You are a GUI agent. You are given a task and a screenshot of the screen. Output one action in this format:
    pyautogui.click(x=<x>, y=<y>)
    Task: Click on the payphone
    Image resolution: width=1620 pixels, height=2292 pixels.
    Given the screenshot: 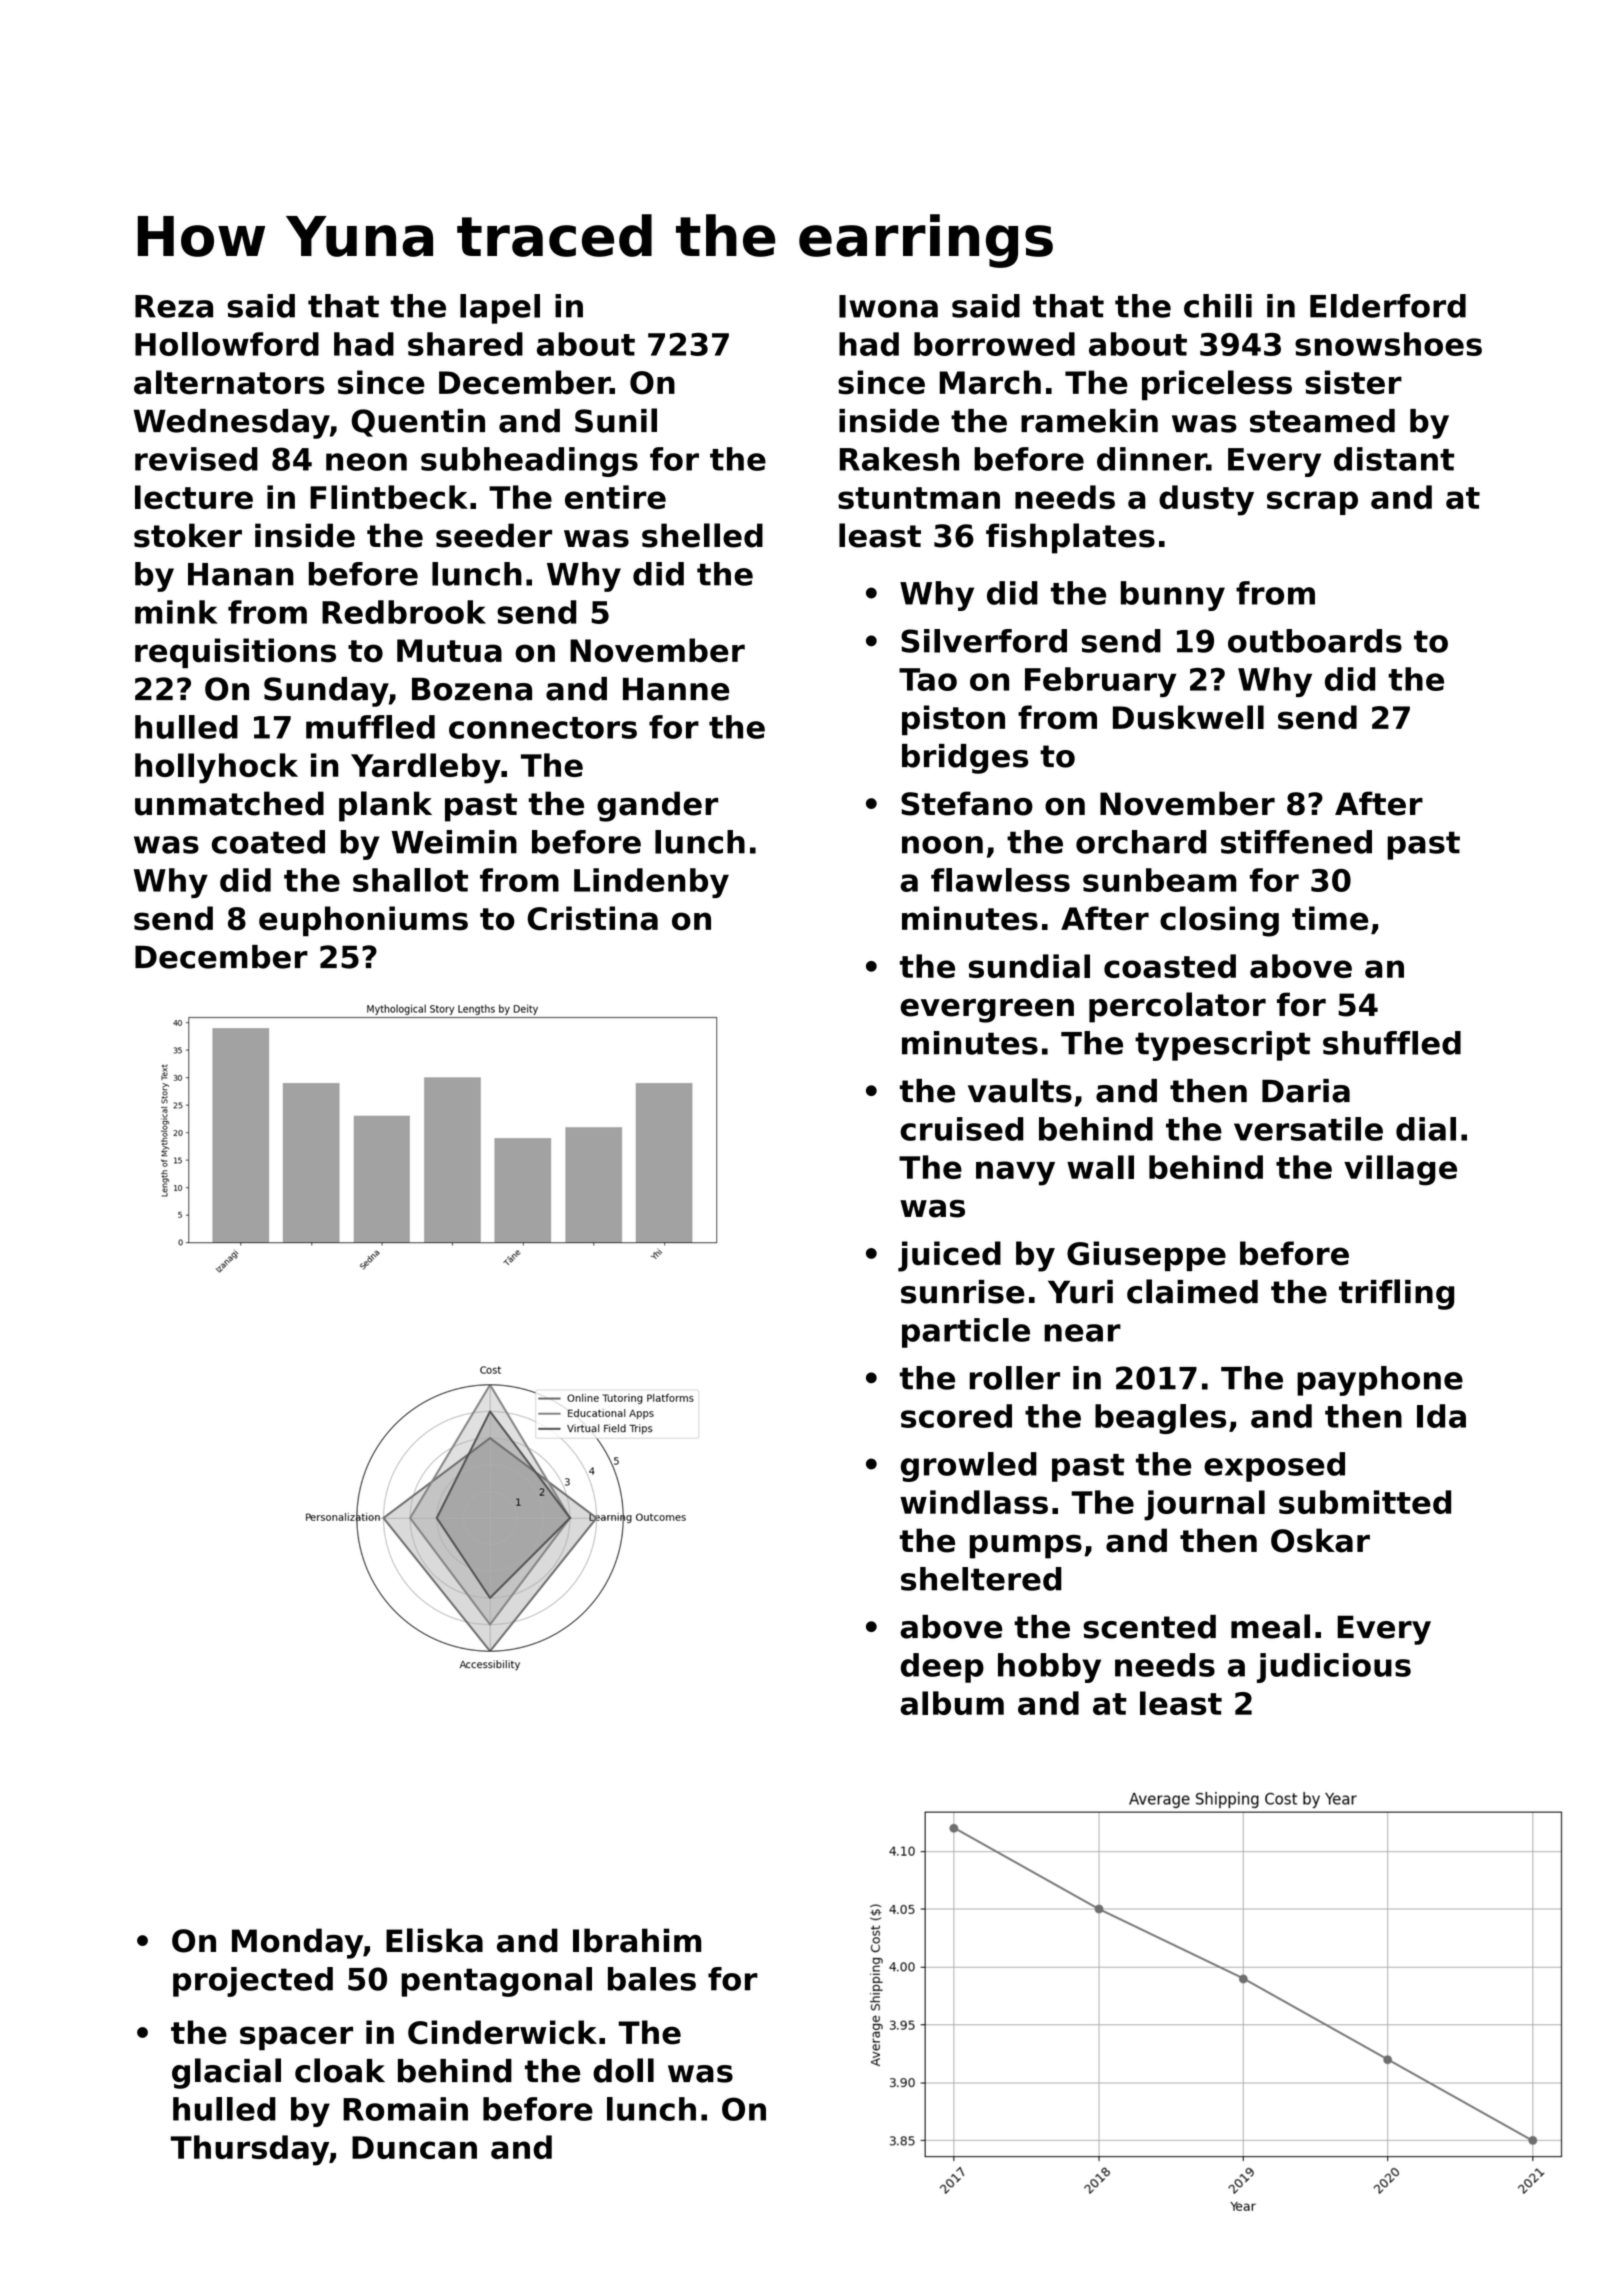 What is the action you would take?
    pyautogui.click(x=1380, y=1381)
